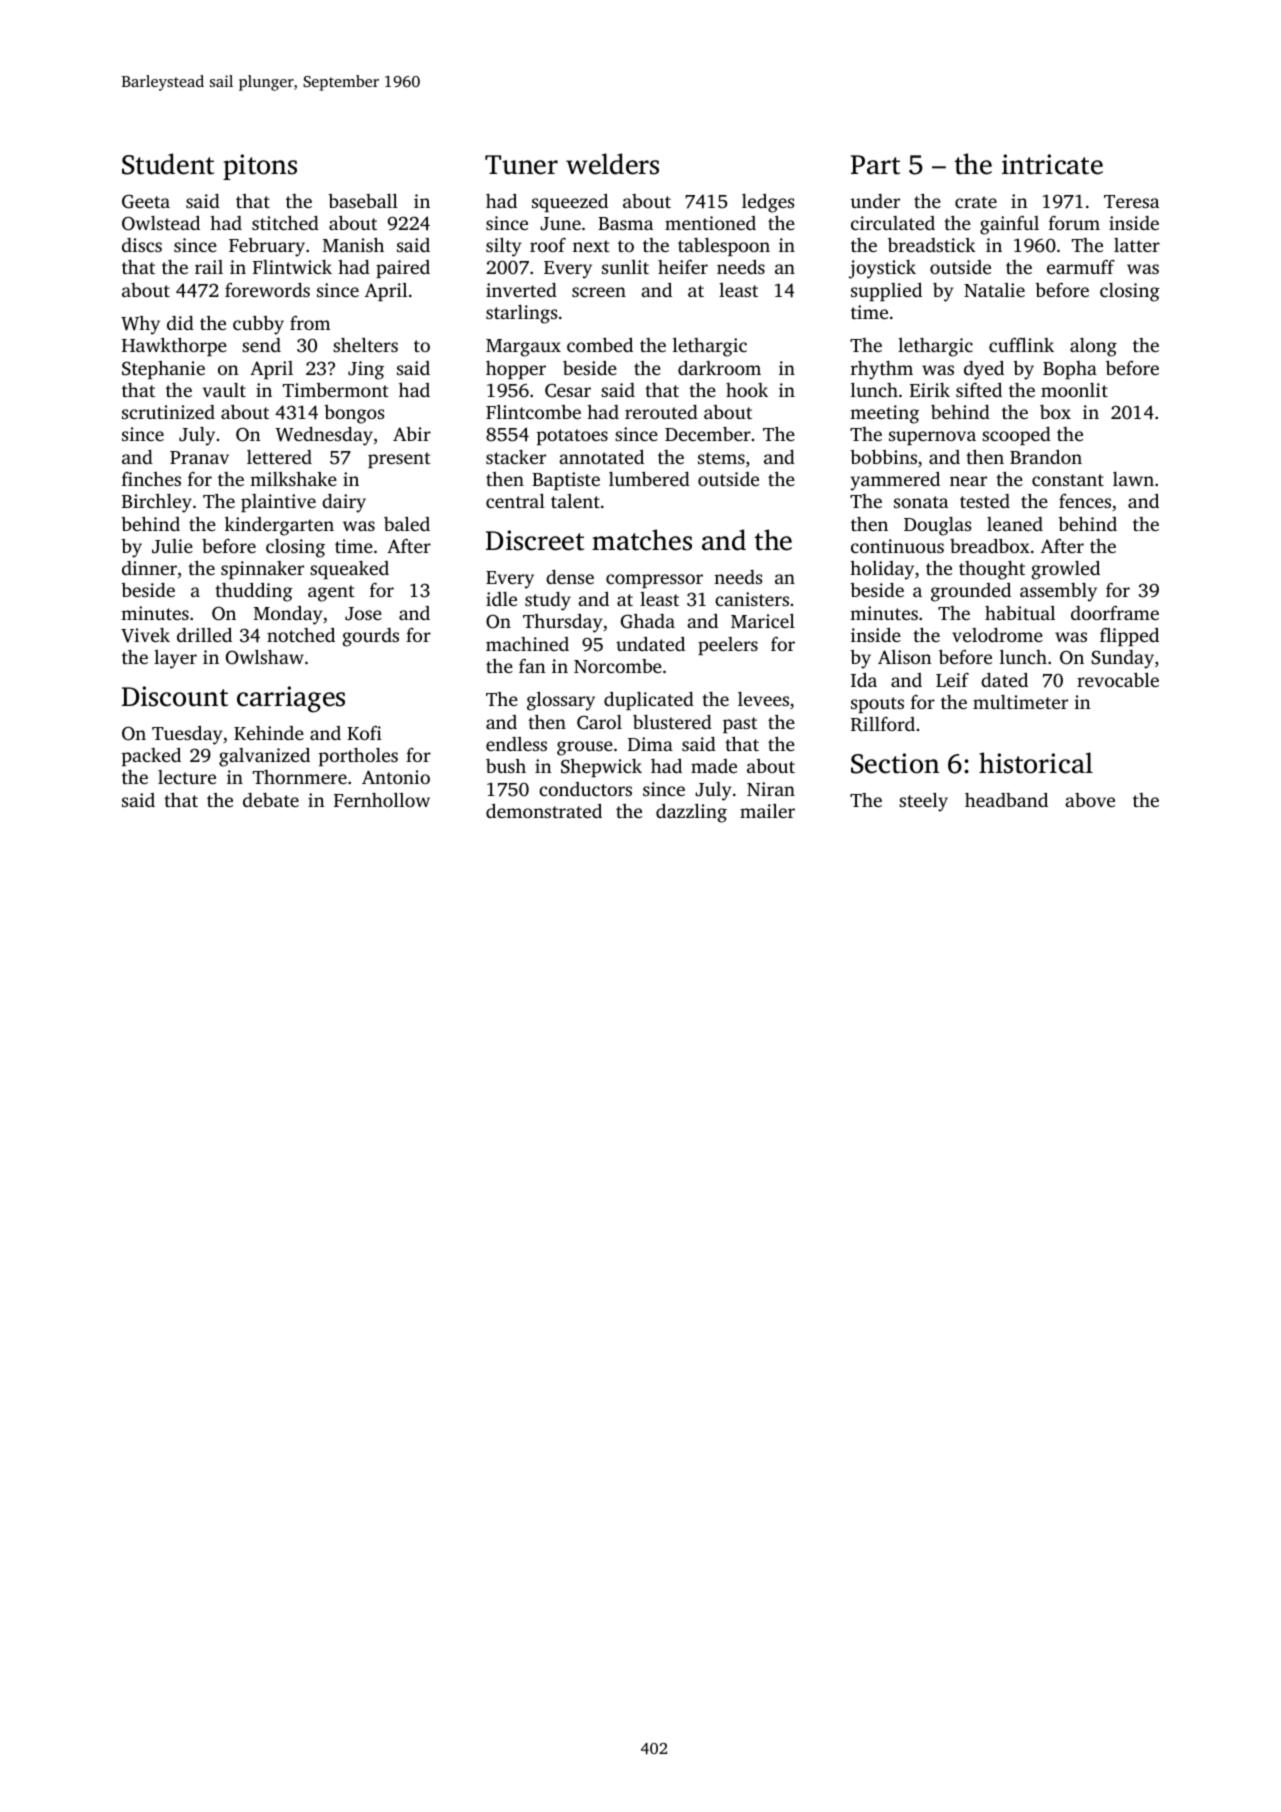 Image resolution: width=1281 pixels, height=1812 pixels. I want to click on grounded, so click(971, 592).
